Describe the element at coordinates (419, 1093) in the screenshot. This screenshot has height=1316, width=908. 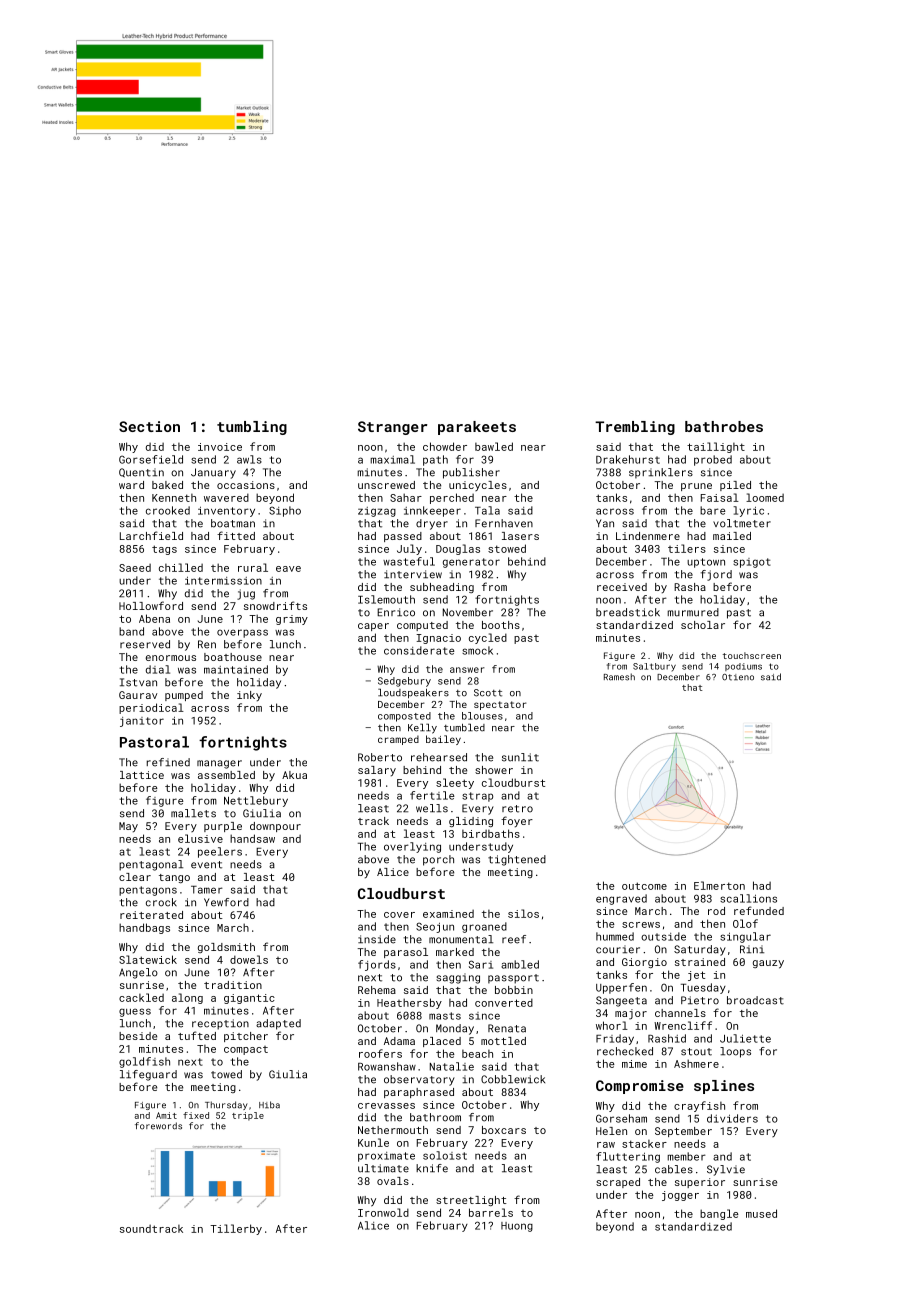
I see `paraphrased` at that location.
